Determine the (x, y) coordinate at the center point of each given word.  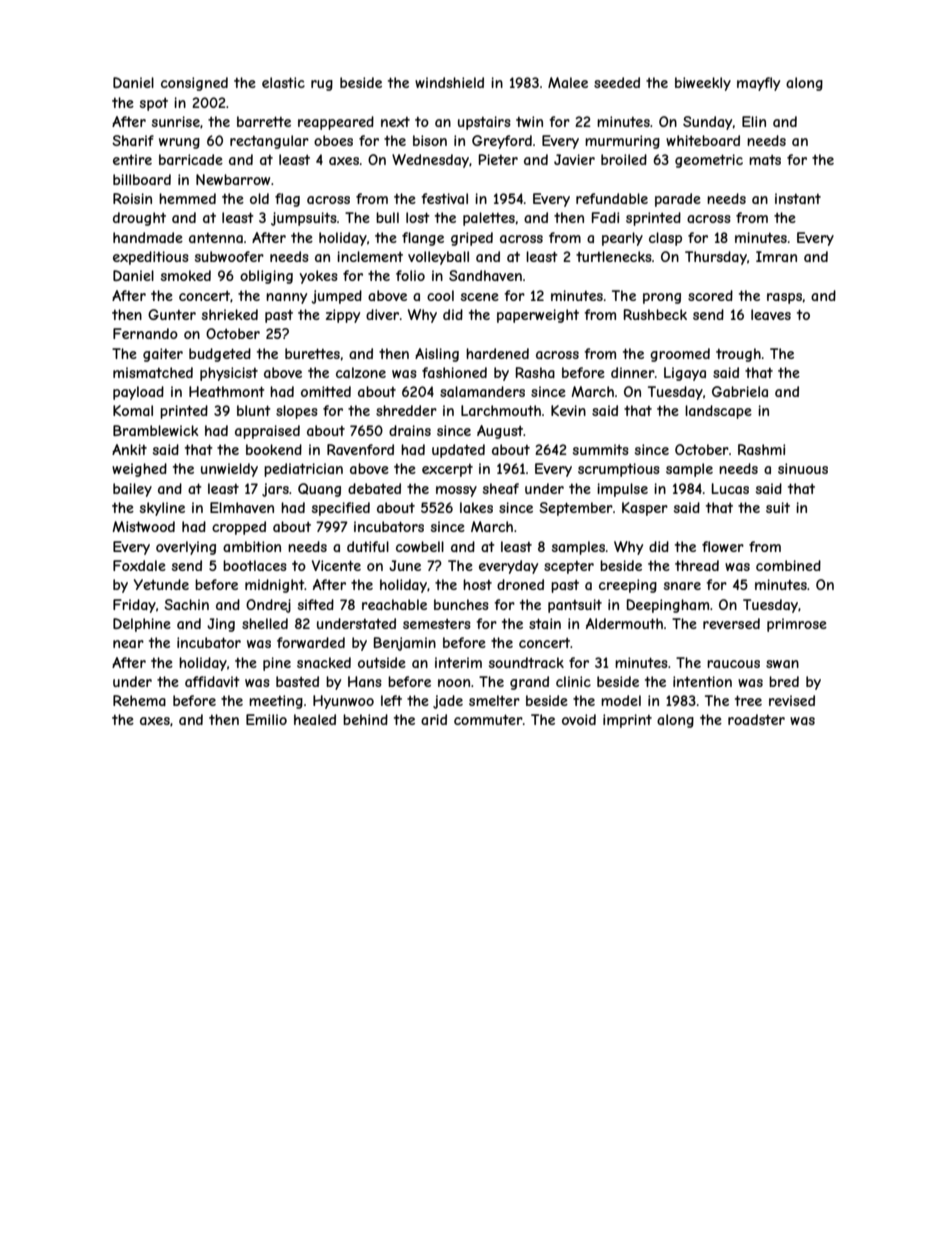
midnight (275, 586)
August (500, 432)
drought (139, 219)
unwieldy (229, 470)
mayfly (758, 84)
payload (138, 393)
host (477, 584)
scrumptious (619, 470)
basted (297, 681)
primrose (797, 625)
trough (738, 355)
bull (387, 217)
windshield (449, 82)
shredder (406, 410)
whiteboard (703, 140)
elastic (283, 82)
